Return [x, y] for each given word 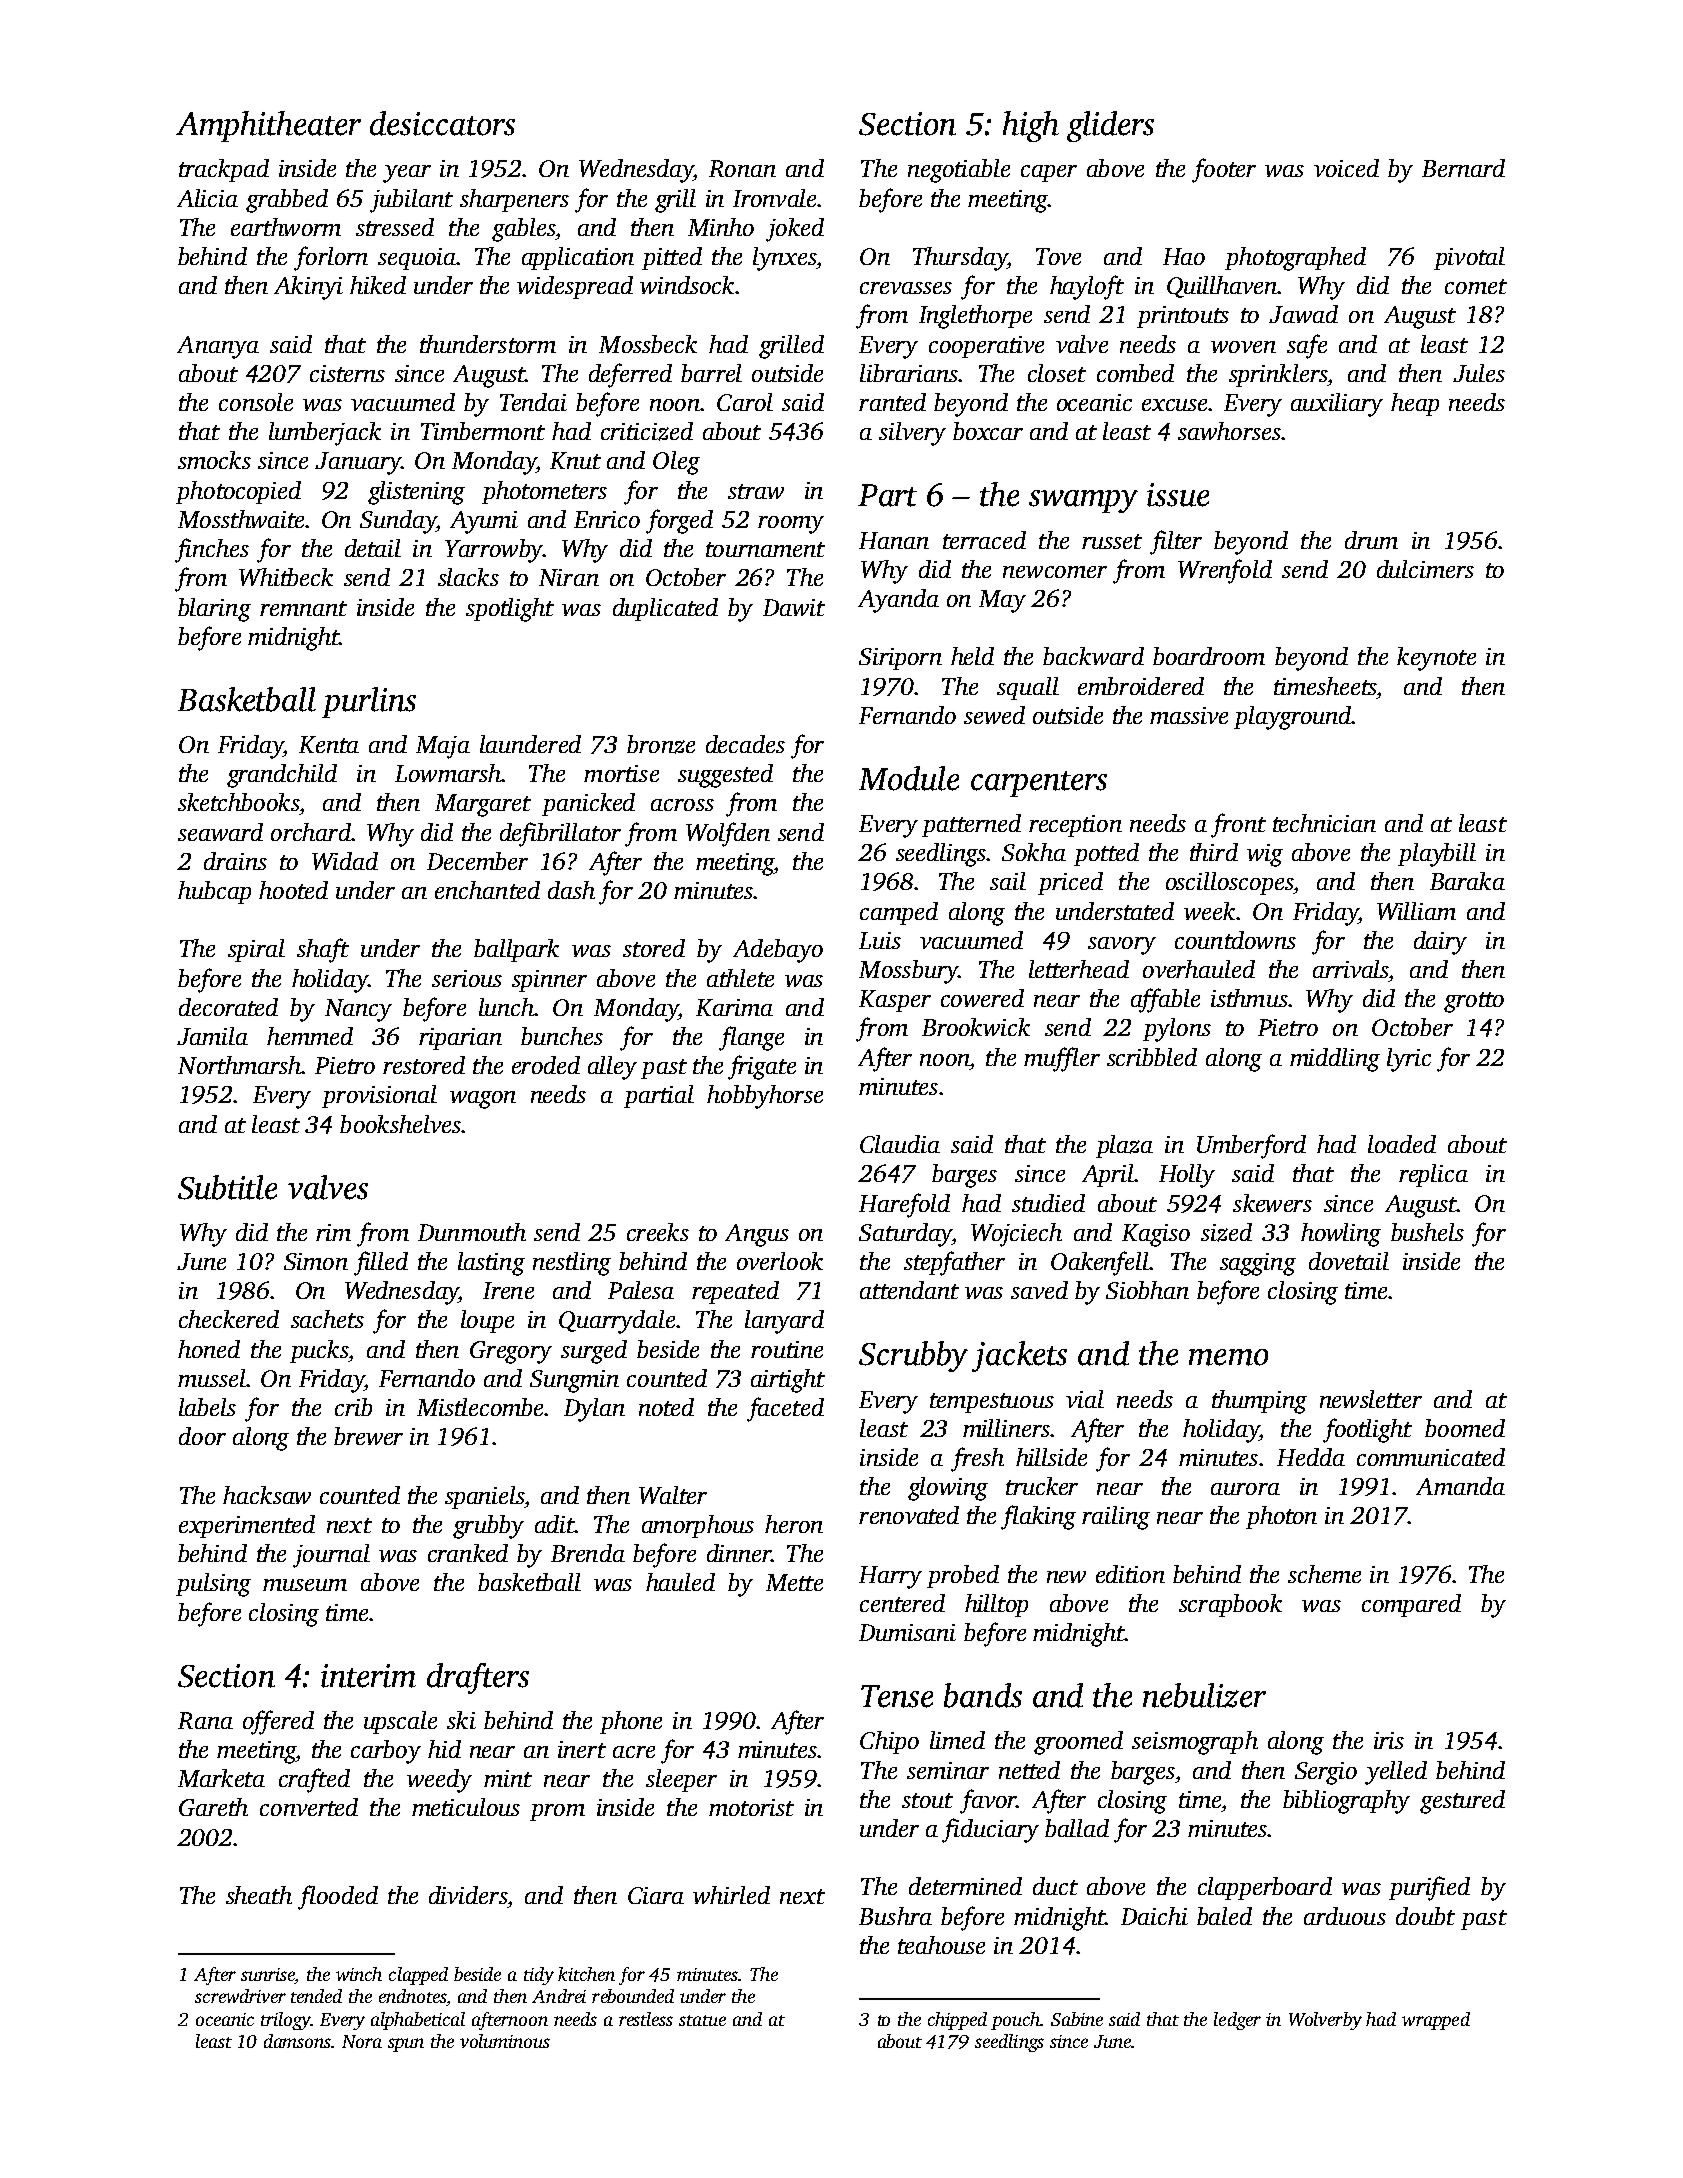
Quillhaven [1222, 287]
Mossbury [908, 972]
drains [235, 861]
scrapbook [1230, 1605]
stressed [395, 227]
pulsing [213, 1585]
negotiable [959, 171]
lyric [1409, 1060]
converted [309, 1807]
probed [963, 1576]
